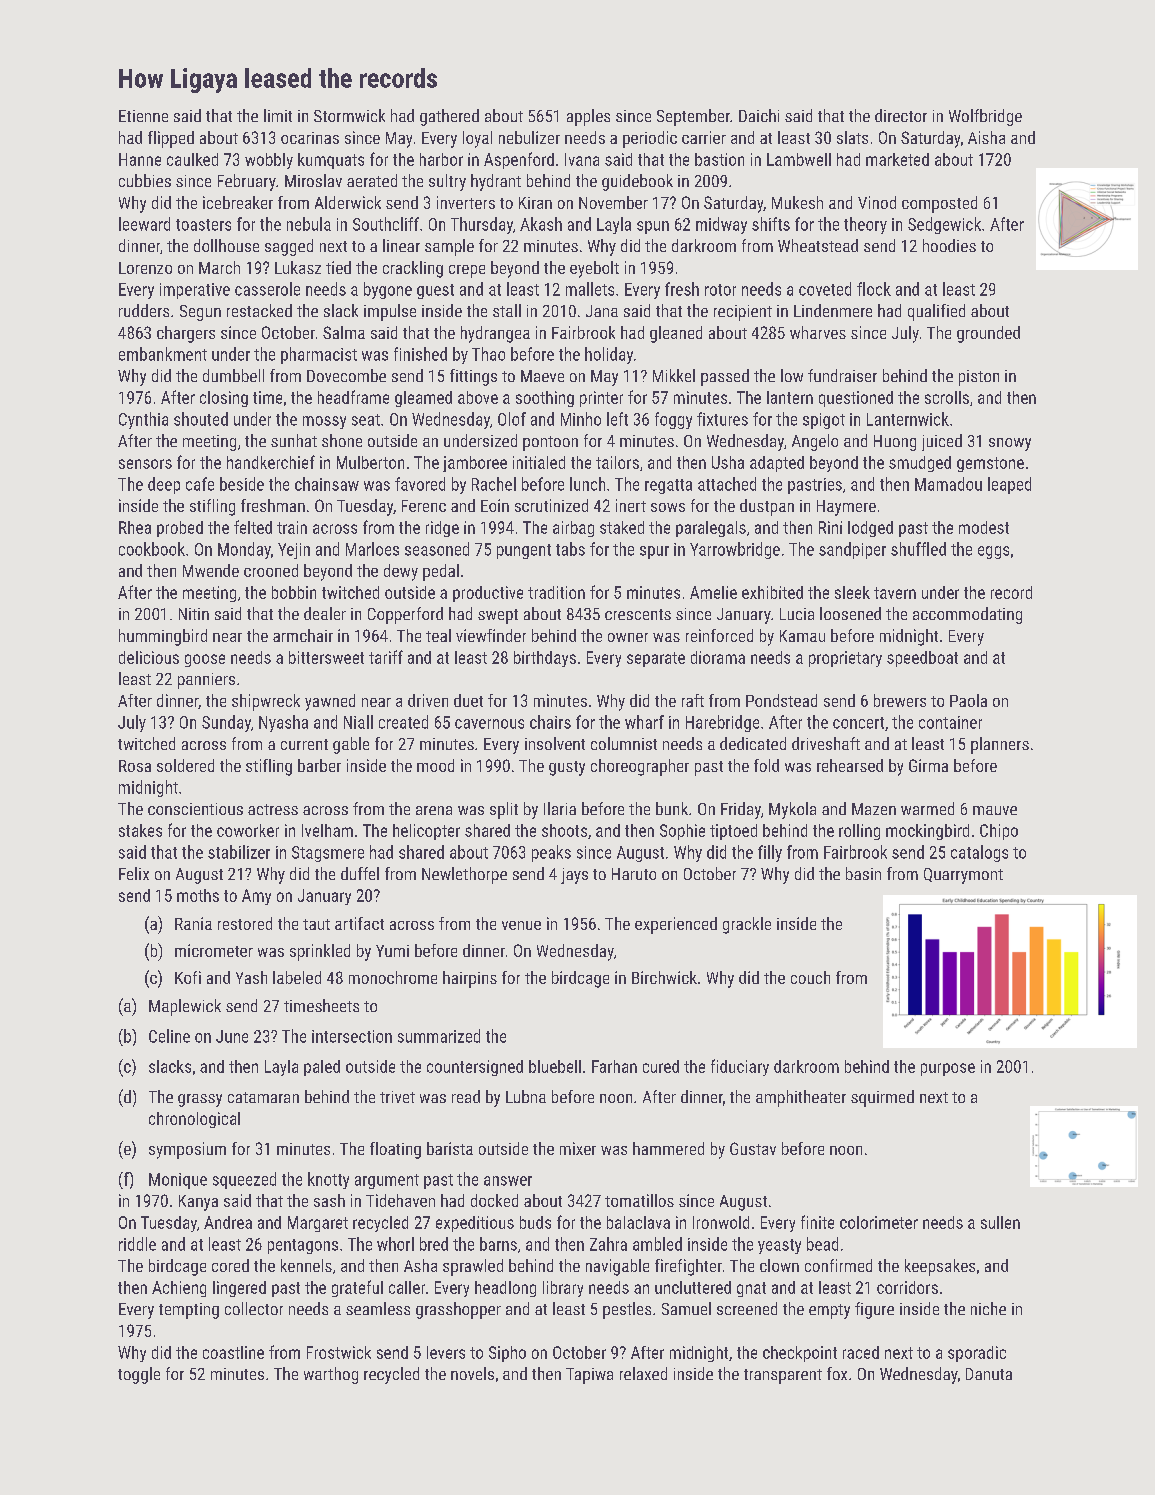  Describe the element at coordinates (303, 635) in the page. I see `armchair` at that location.
